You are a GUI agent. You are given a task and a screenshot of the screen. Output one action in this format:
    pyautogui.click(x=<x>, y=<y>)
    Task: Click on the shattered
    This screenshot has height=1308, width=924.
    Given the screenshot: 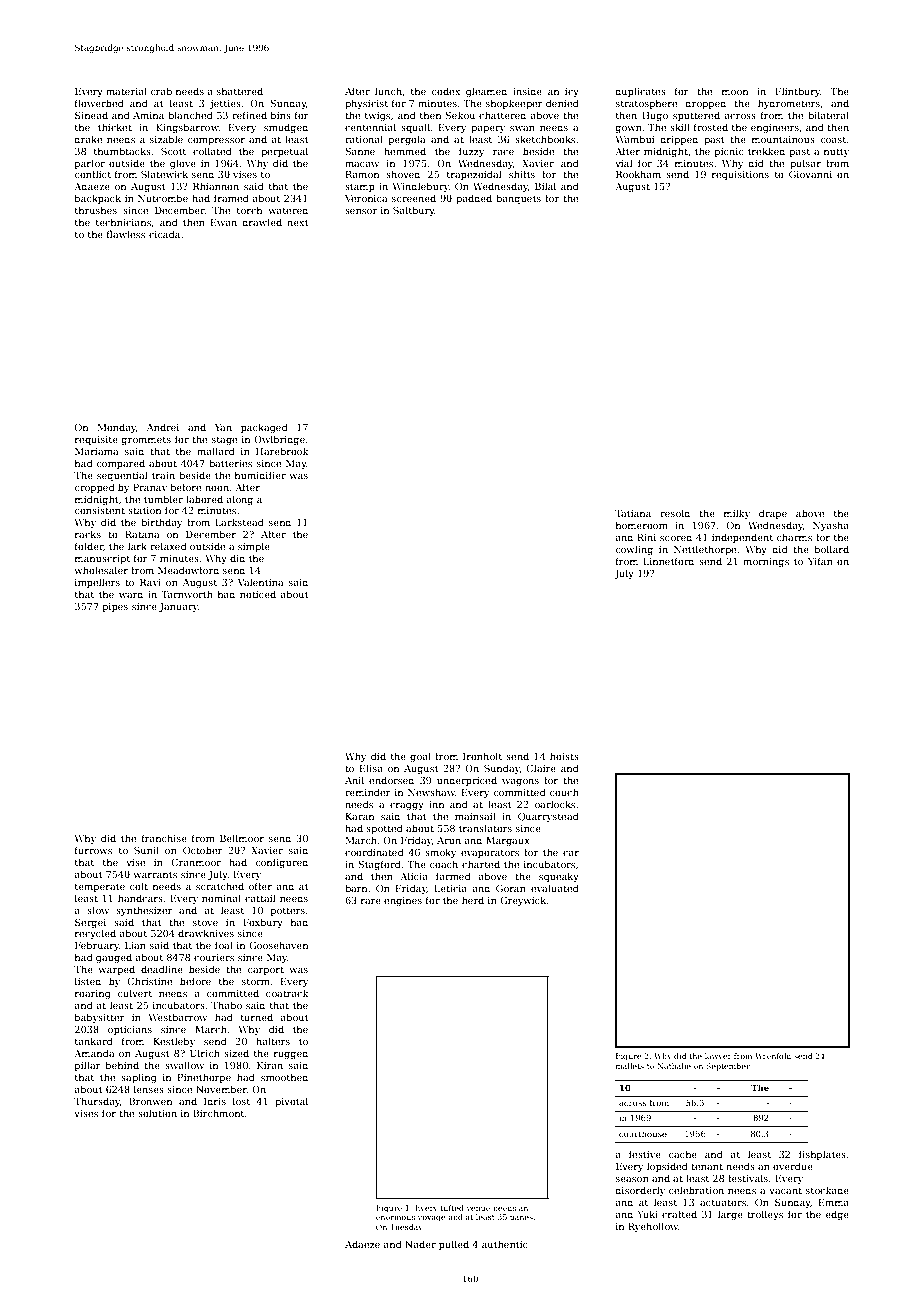 What is the action you would take?
    pyautogui.click(x=240, y=91)
